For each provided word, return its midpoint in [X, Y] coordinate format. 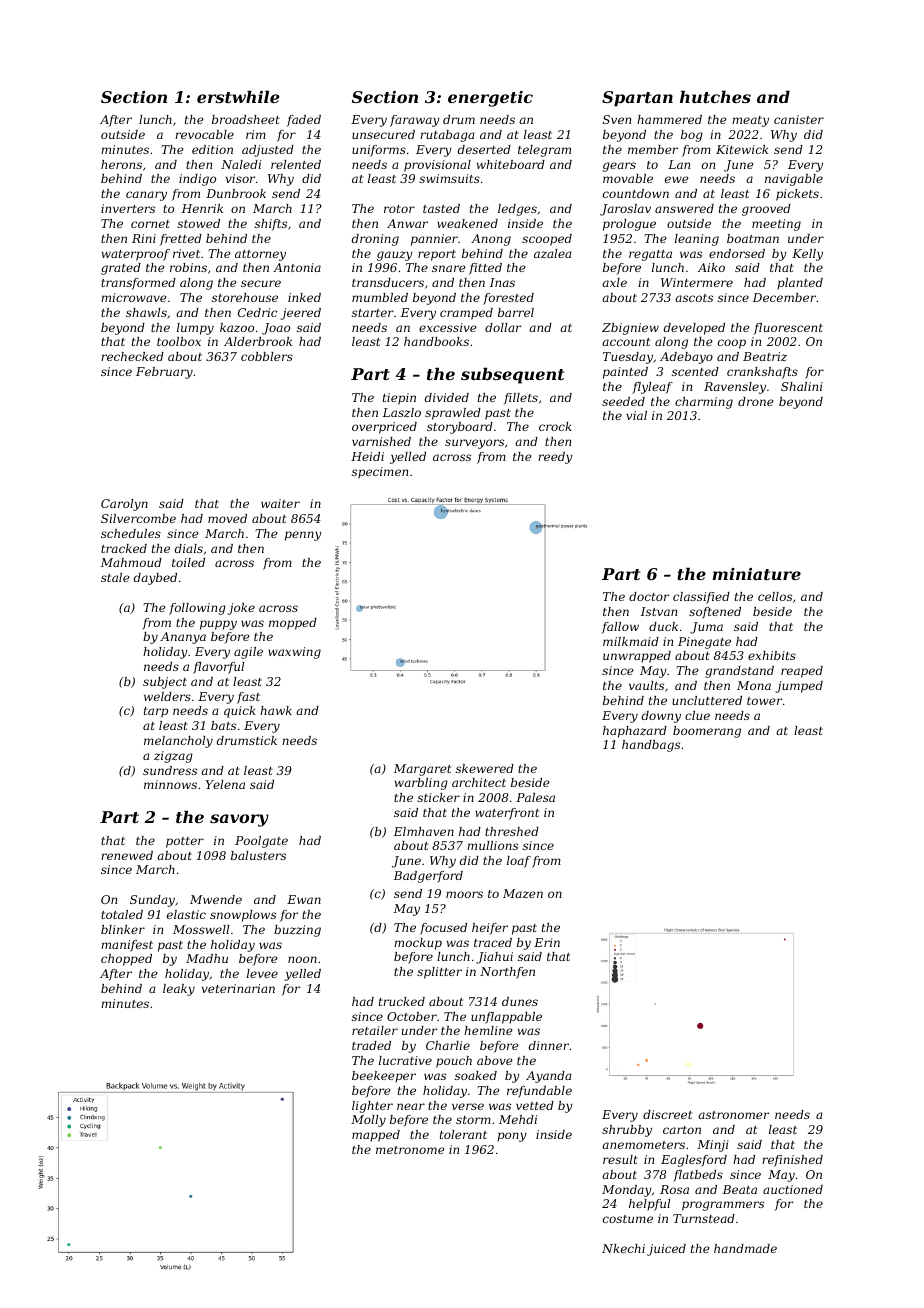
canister [799, 119]
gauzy [395, 256]
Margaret [422, 770]
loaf [519, 862]
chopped [126, 960]
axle [614, 282]
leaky [179, 990]
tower [764, 701]
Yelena [225, 784]
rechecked [132, 356]
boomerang [707, 732]
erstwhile [238, 96]
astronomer [733, 1115]
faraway [415, 121]
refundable [539, 1092]
